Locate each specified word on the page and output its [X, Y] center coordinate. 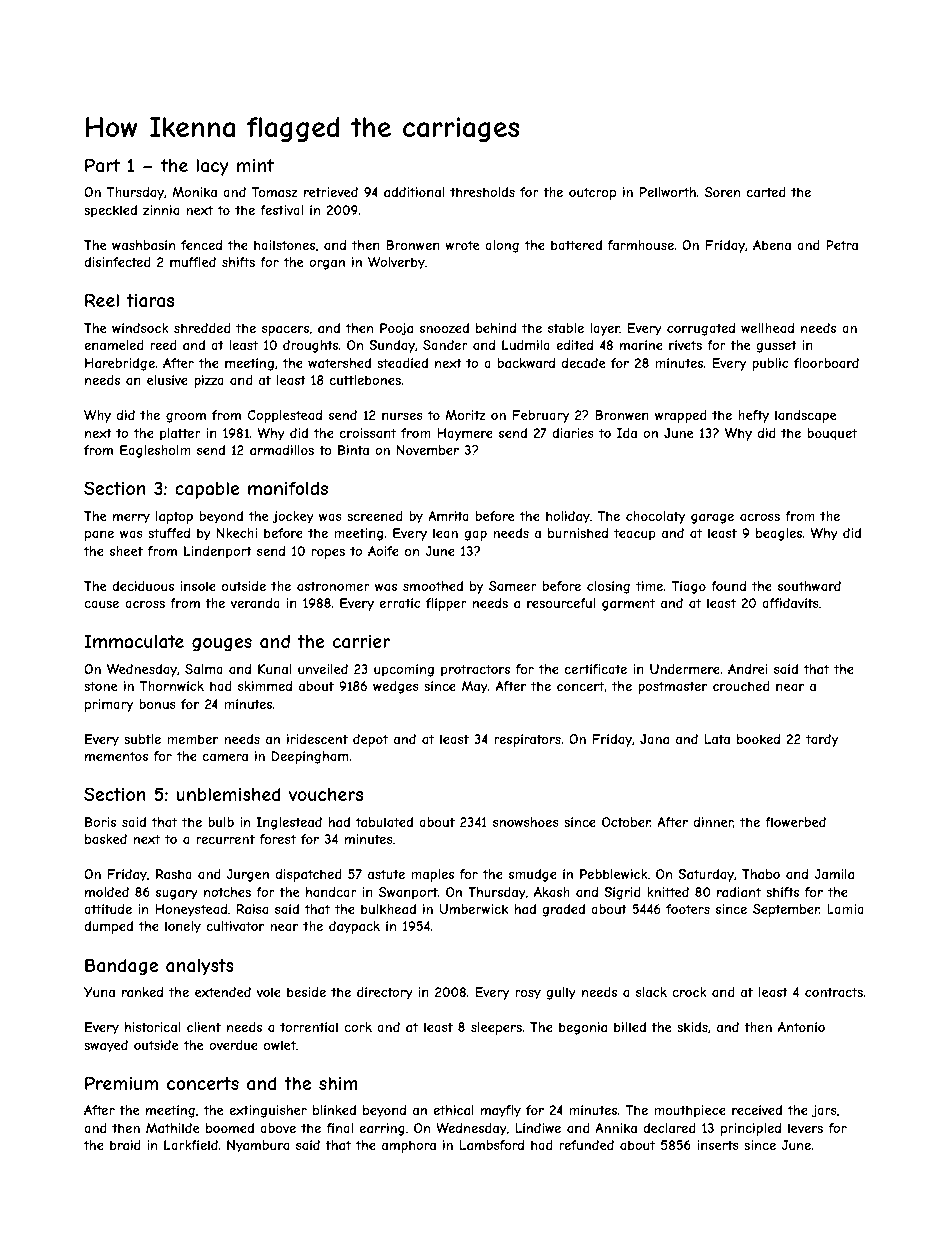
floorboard [826, 363]
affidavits [790, 603]
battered [576, 245]
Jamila [834, 874]
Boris [100, 822]
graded [563, 910]
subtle [142, 739]
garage [712, 518]
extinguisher [268, 1111]
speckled [110, 211]
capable [207, 490]
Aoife [383, 551]
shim [338, 1083]
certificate [596, 669]
